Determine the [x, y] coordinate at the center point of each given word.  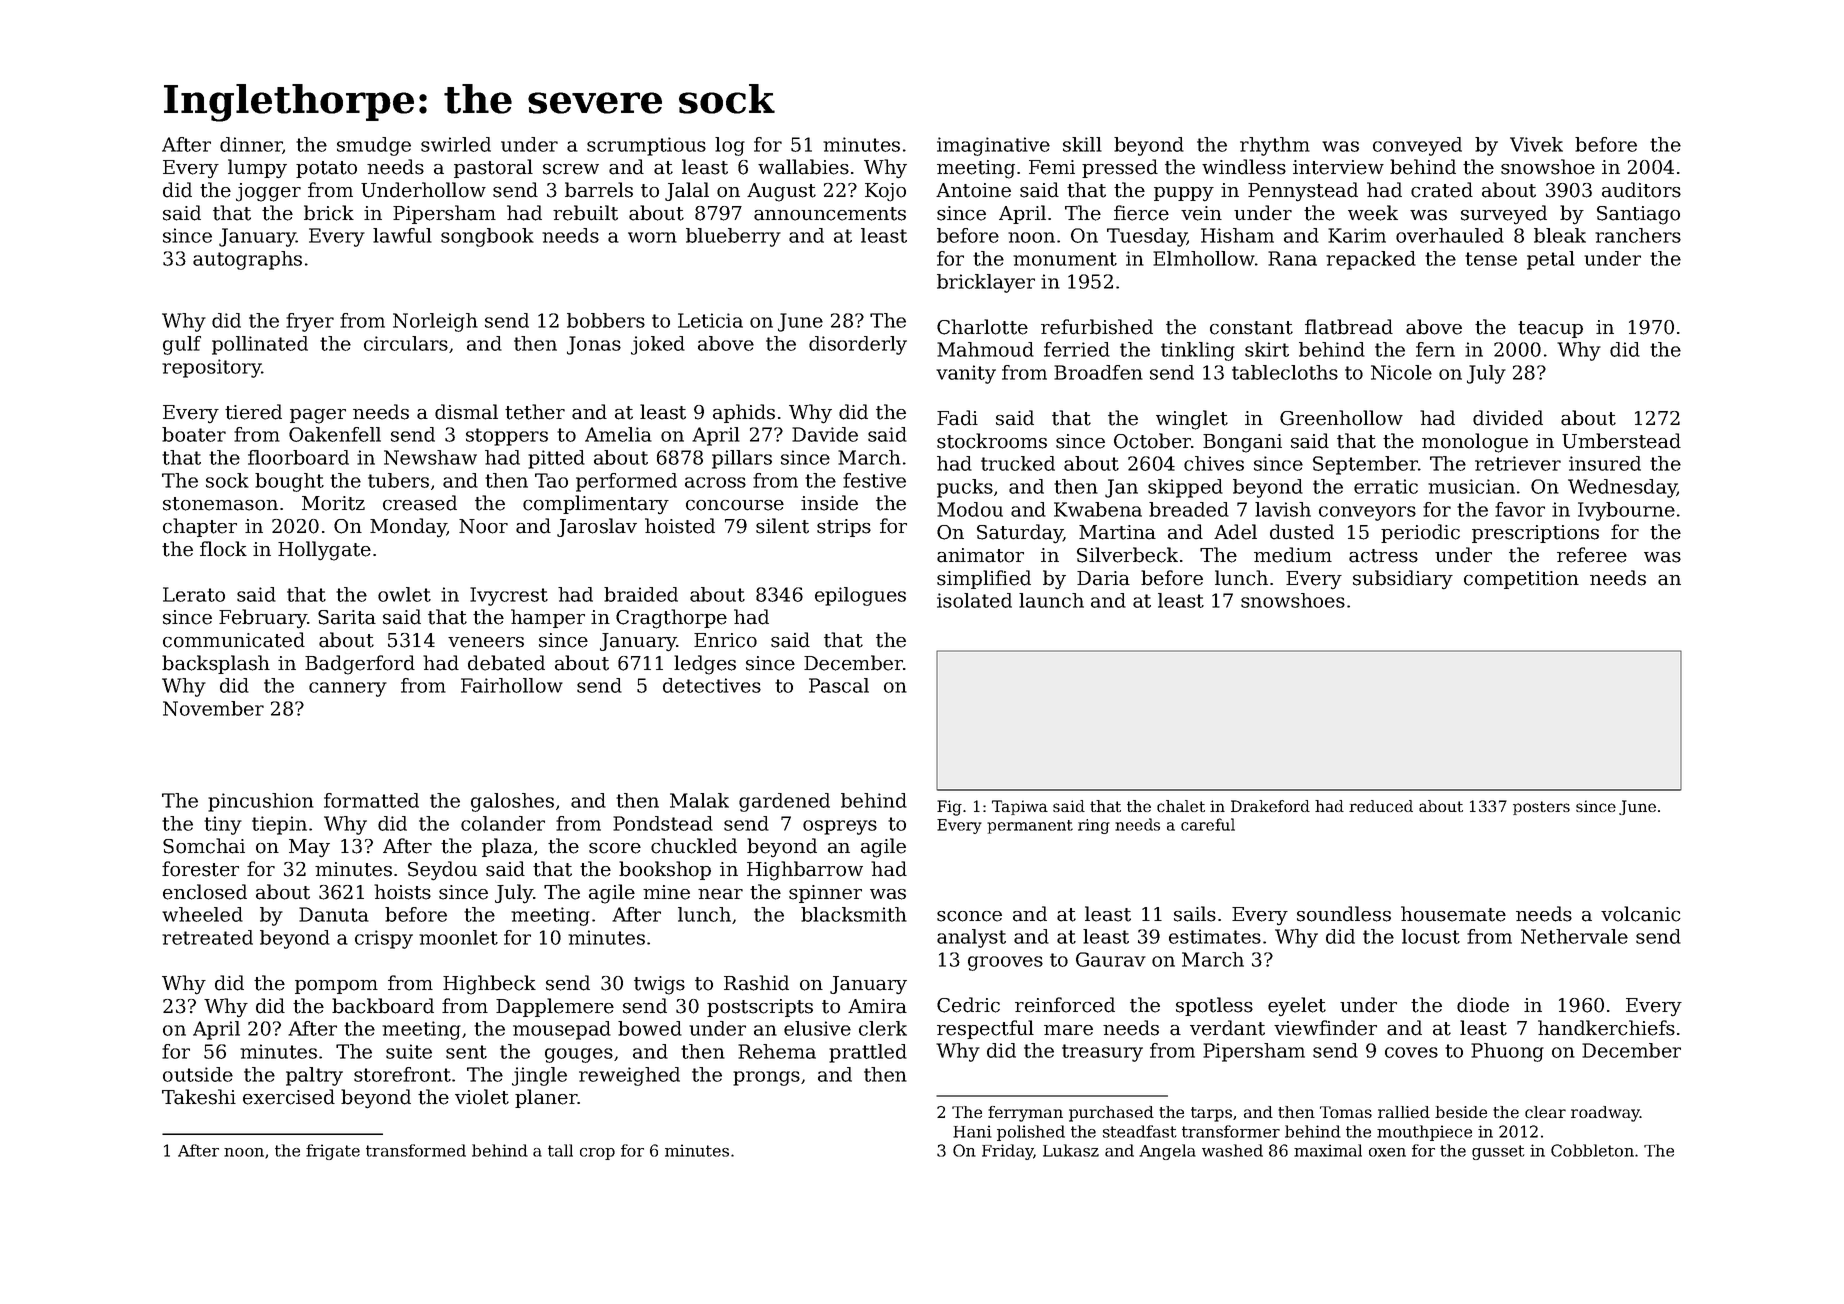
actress [1383, 556]
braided [641, 594]
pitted [556, 459]
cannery [348, 689]
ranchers [1638, 235]
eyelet [1297, 1007]
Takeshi [199, 1097]
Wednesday [1622, 488]
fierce [1141, 213]
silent [782, 526]
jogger [268, 192]
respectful [985, 1029]
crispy [384, 939]
